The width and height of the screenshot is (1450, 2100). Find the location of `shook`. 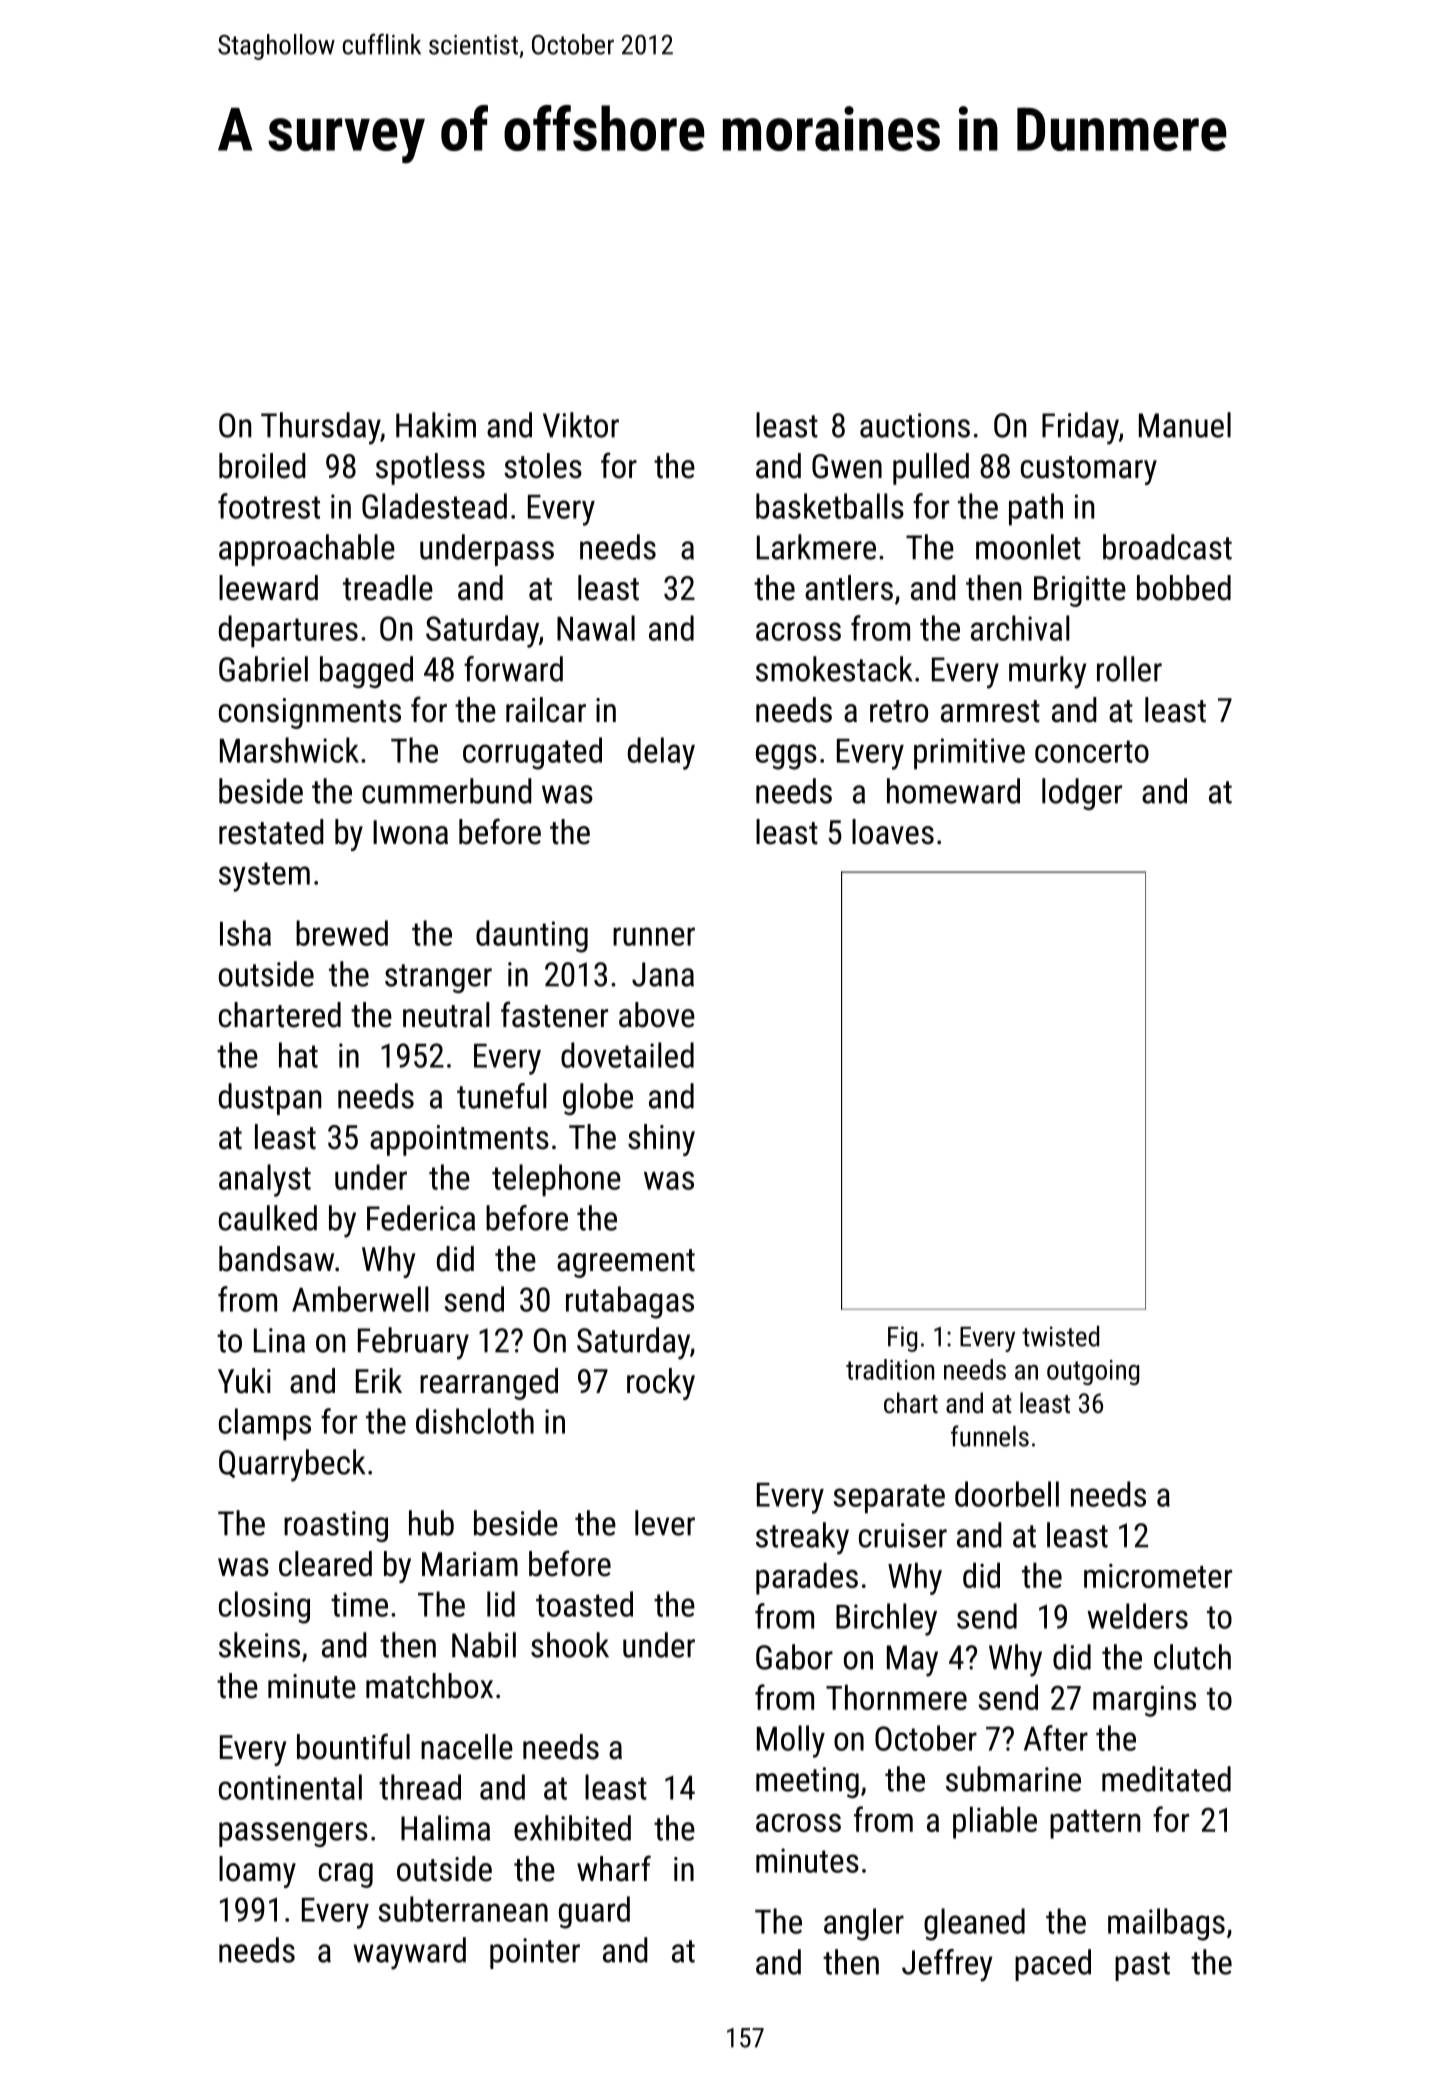

shook is located at coordinates (570, 1645).
